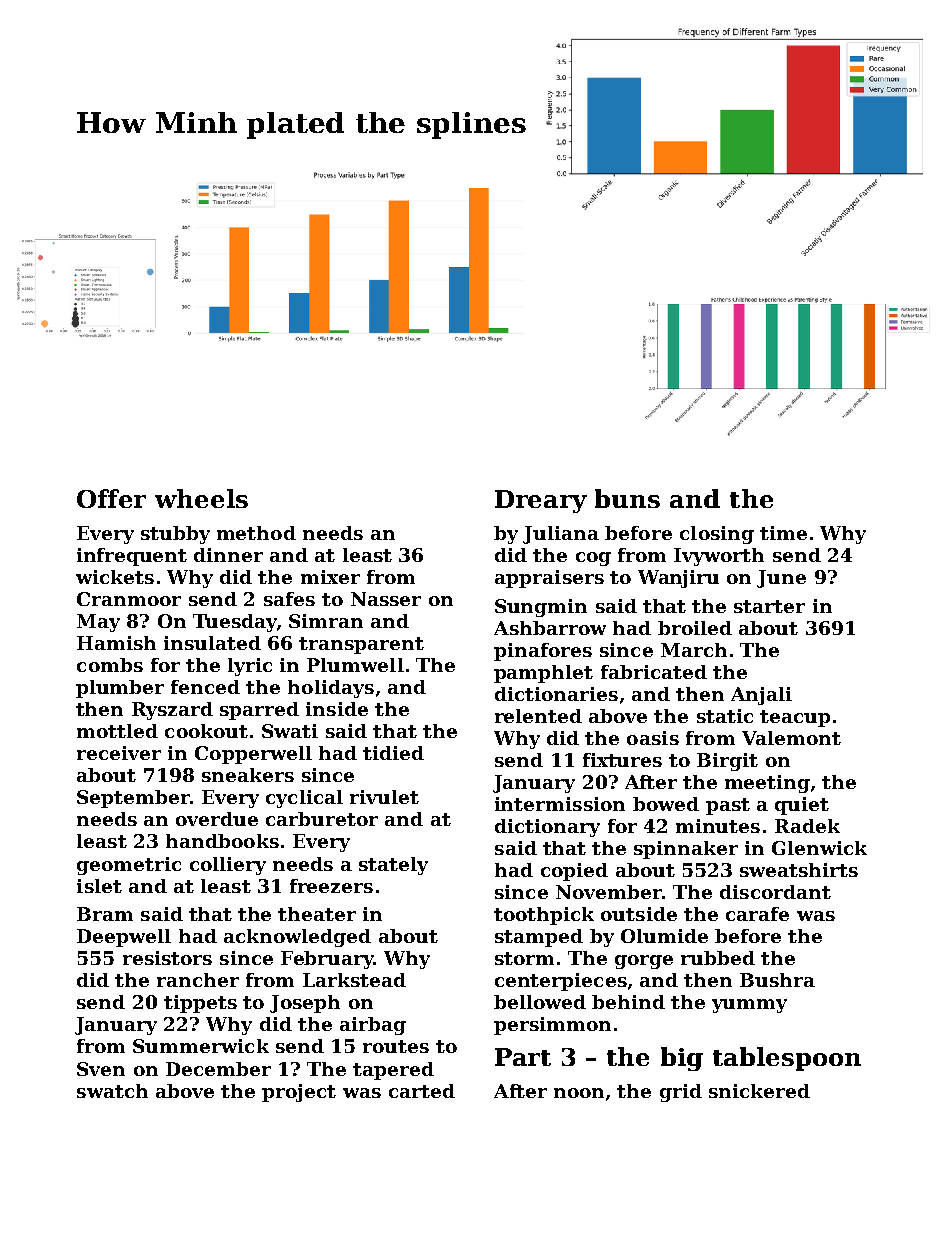 This image has height=1233, width=952. What do you see at coordinates (541, 608) in the image?
I see `Sungmin` at bounding box center [541, 608].
